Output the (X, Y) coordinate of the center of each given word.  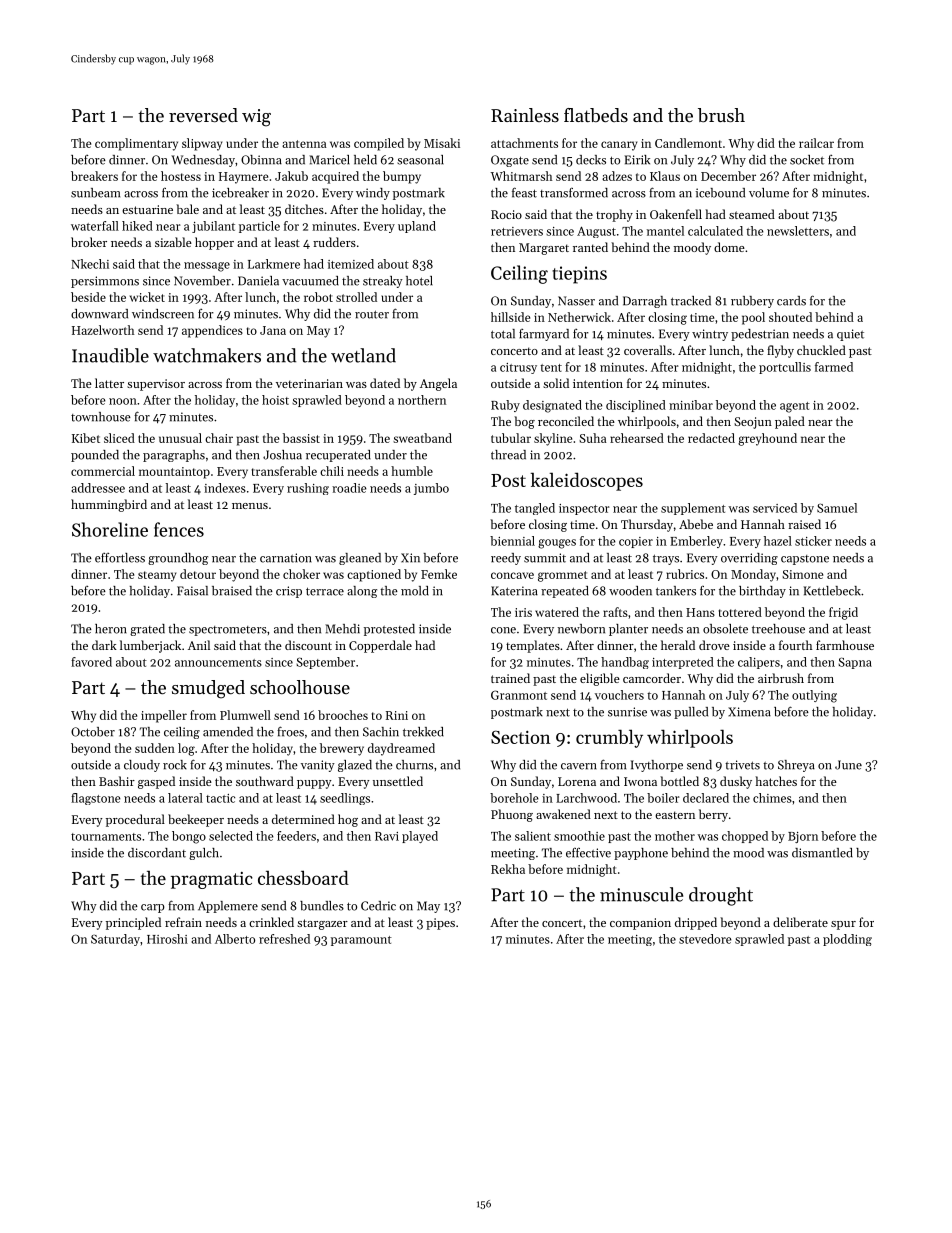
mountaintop (174, 473)
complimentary (136, 144)
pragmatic (212, 880)
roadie (349, 488)
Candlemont (688, 143)
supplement (693, 509)
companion (640, 924)
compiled (379, 144)
